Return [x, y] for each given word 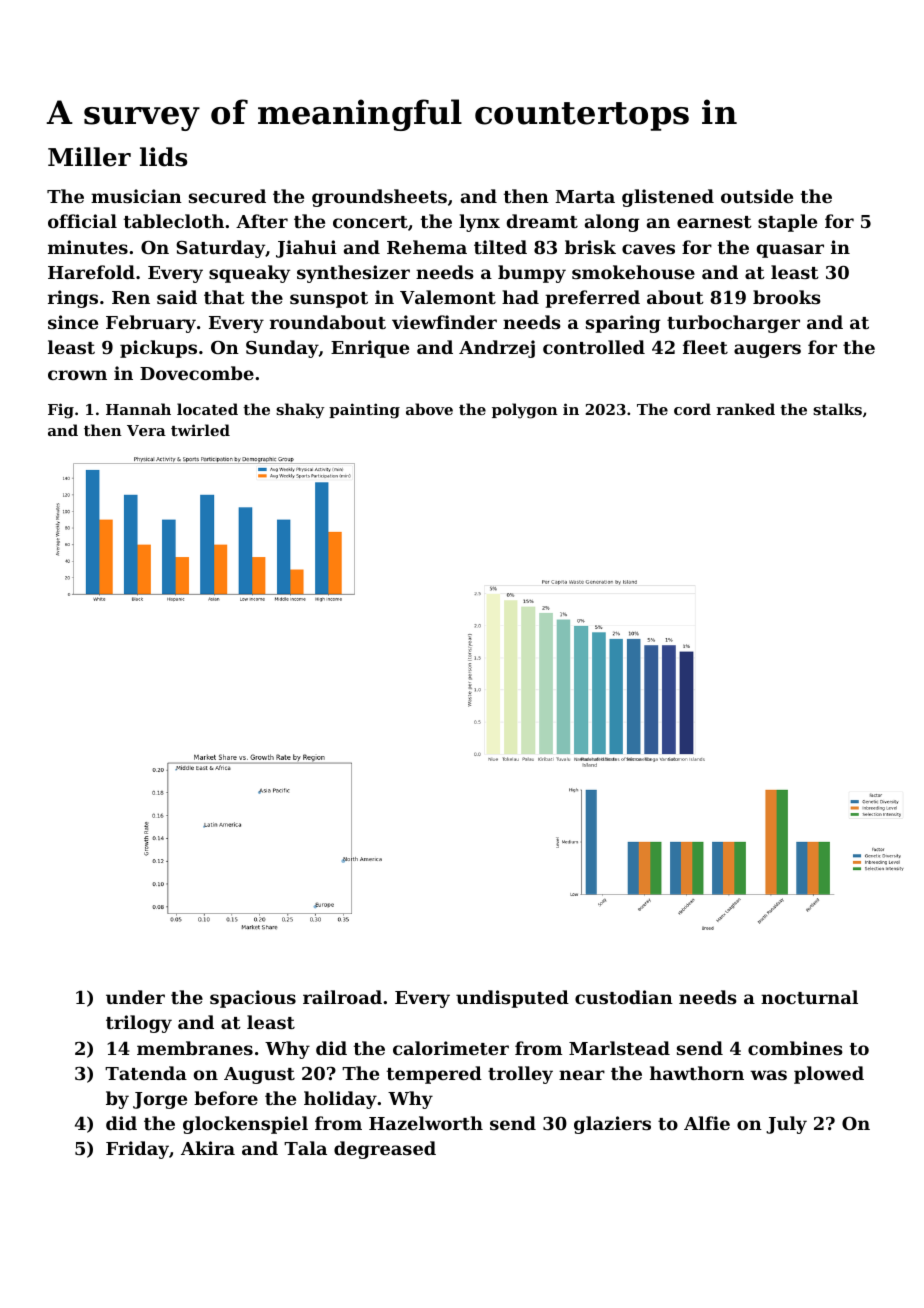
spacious [253, 999]
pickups [158, 349]
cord [692, 409]
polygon [525, 411]
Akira [208, 1148]
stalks [837, 409]
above [429, 409]
